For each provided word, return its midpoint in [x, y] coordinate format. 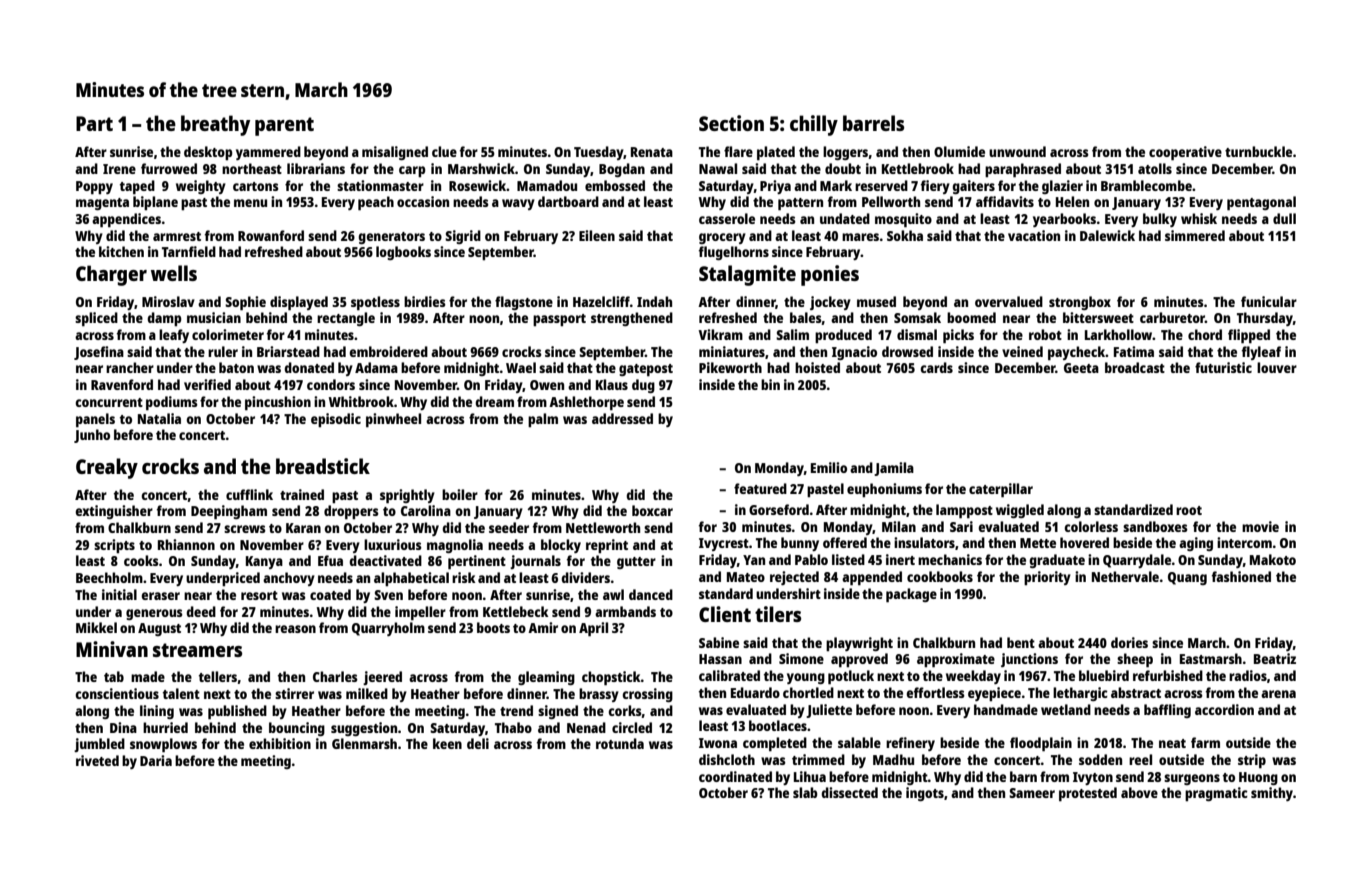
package [911, 595]
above [1139, 792]
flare [738, 151]
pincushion [278, 403]
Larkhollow [1118, 334]
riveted [97, 760]
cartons [256, 186]
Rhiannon [186, 544]
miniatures [732, 351]
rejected [794, 578]
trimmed [818, 759]
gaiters [973, 187]
